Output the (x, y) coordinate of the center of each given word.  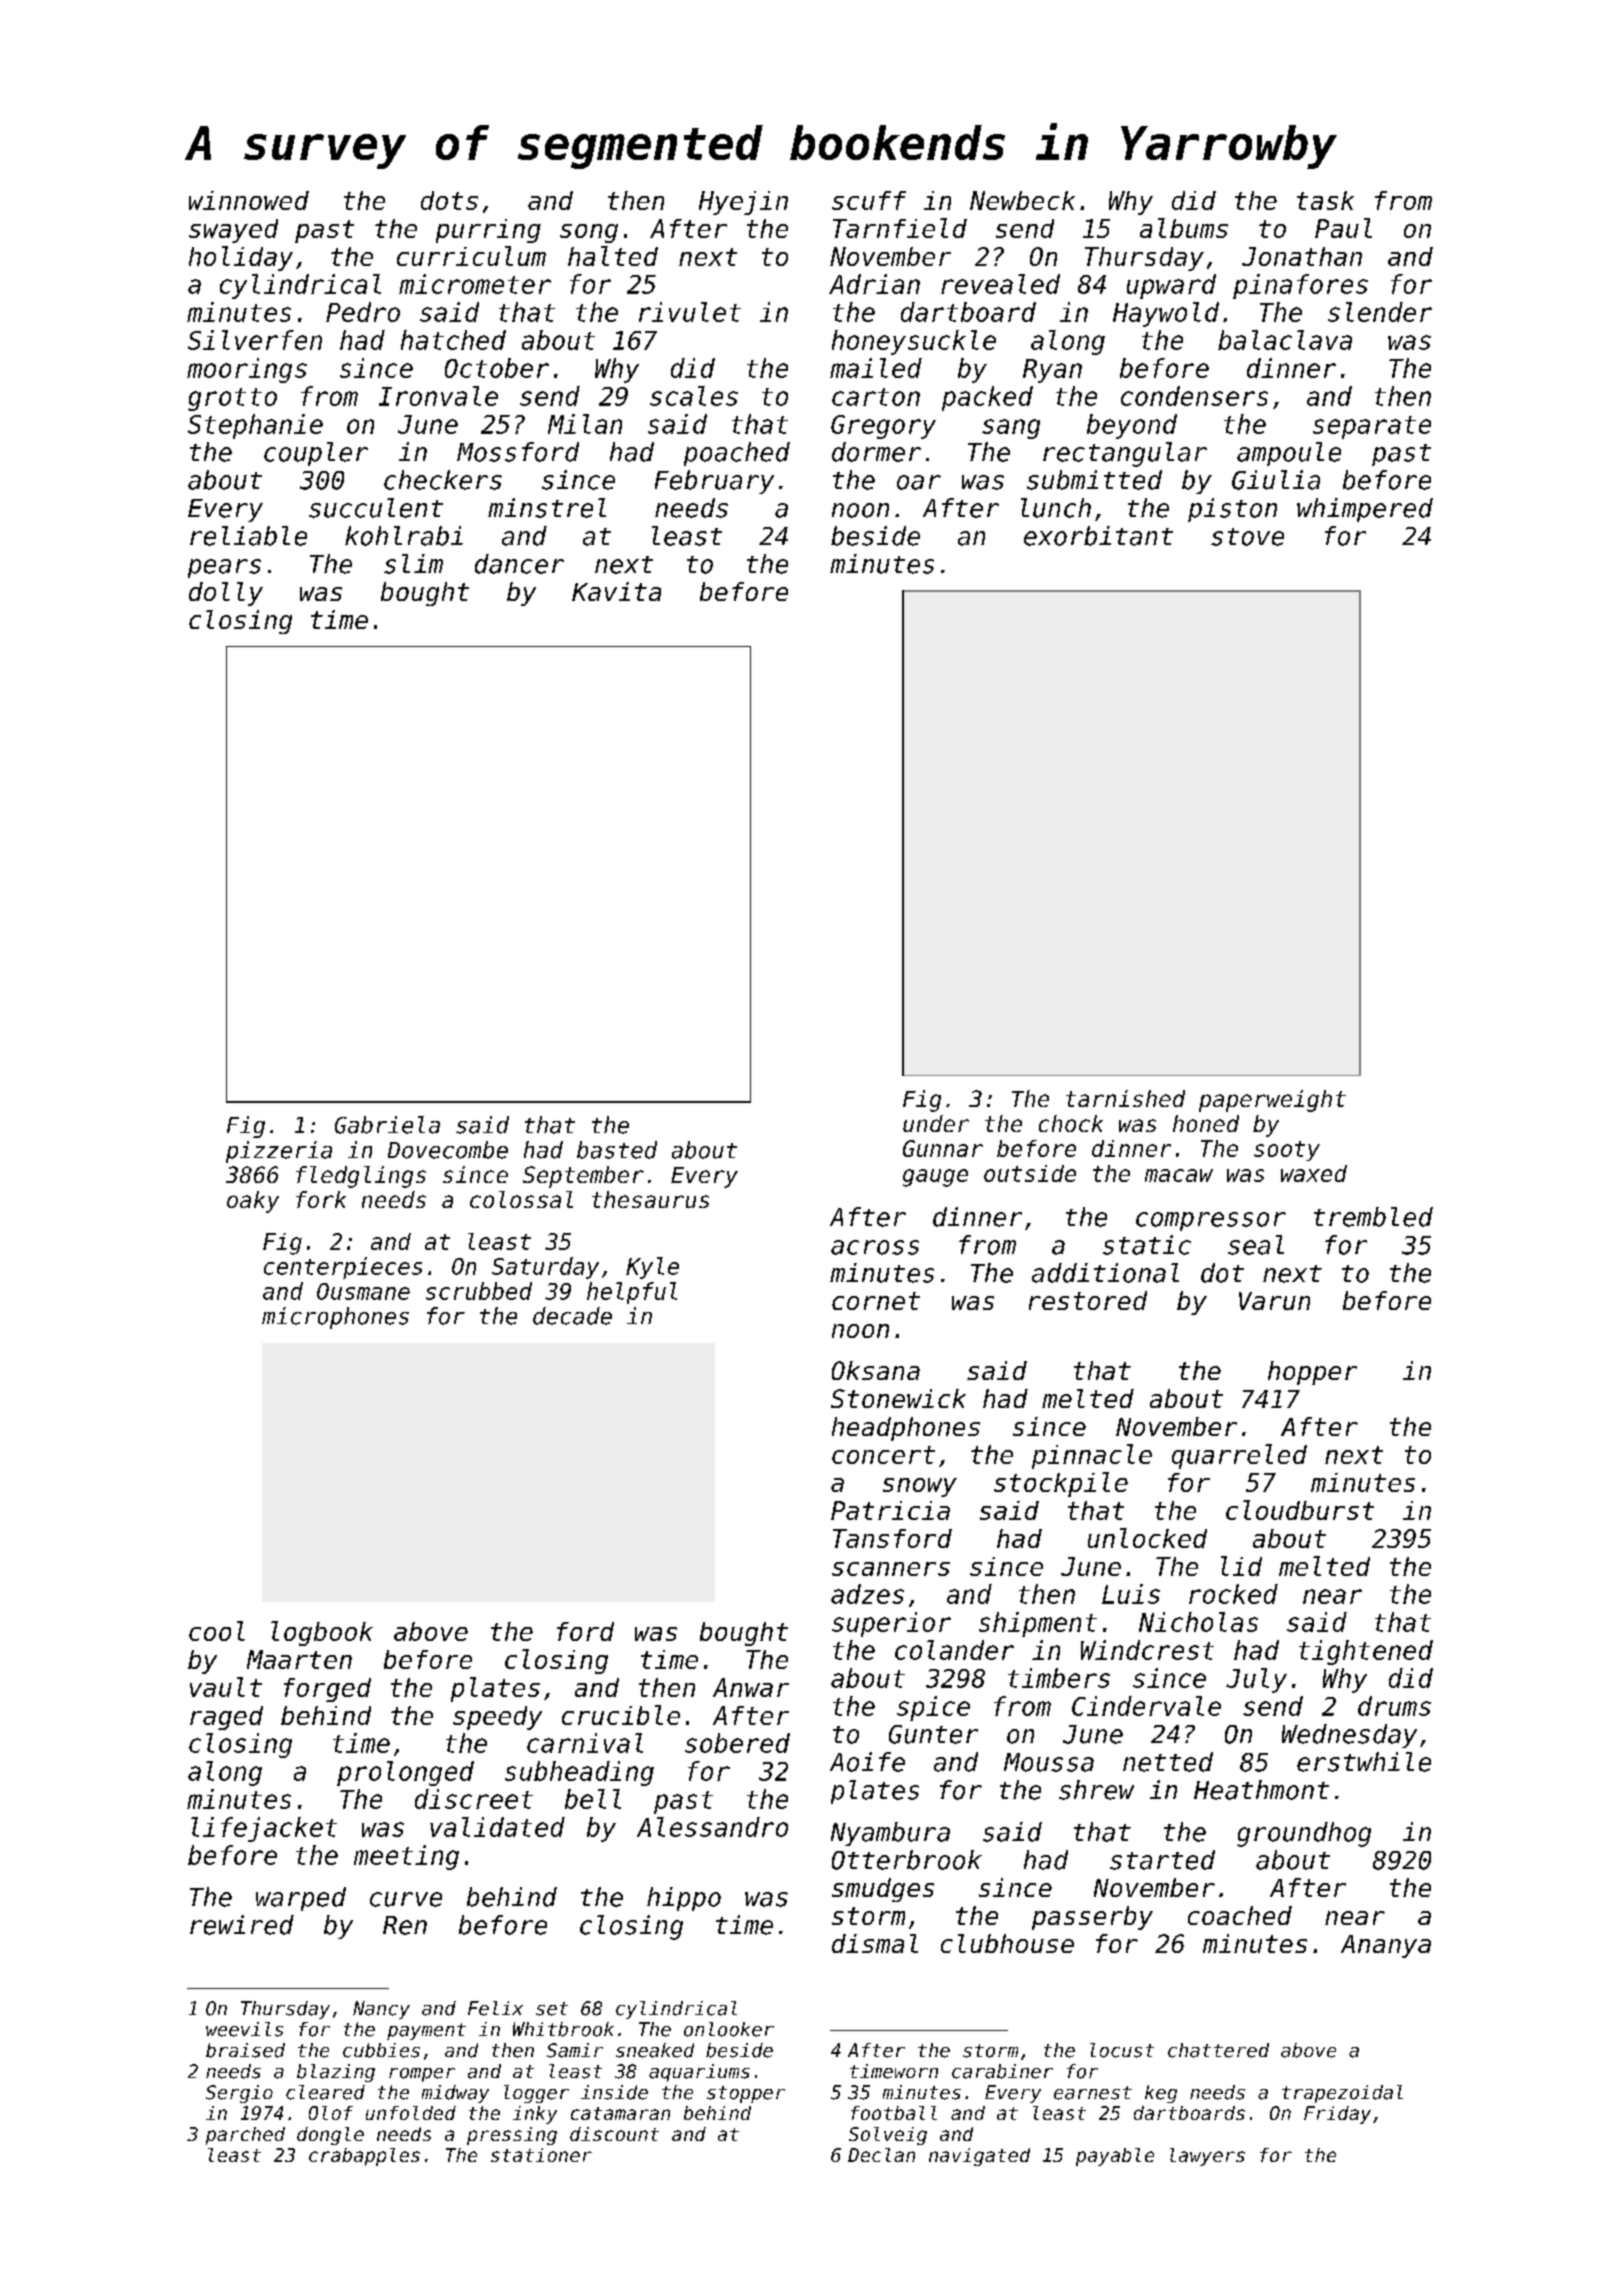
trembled (1373, 1217)
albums (1184, 228)
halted (613, 256)
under (936, 1123)
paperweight (1272, 1101)
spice (933, 1708)
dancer (519, 564)
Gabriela (387, 1125)
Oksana (876, 1370)
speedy (497, 1718)
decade (572, 1316)
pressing (512, 2136)
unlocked (1147, 1538)
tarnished (1125, 1098)
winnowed (249, 200)
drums (1394, 1706)
